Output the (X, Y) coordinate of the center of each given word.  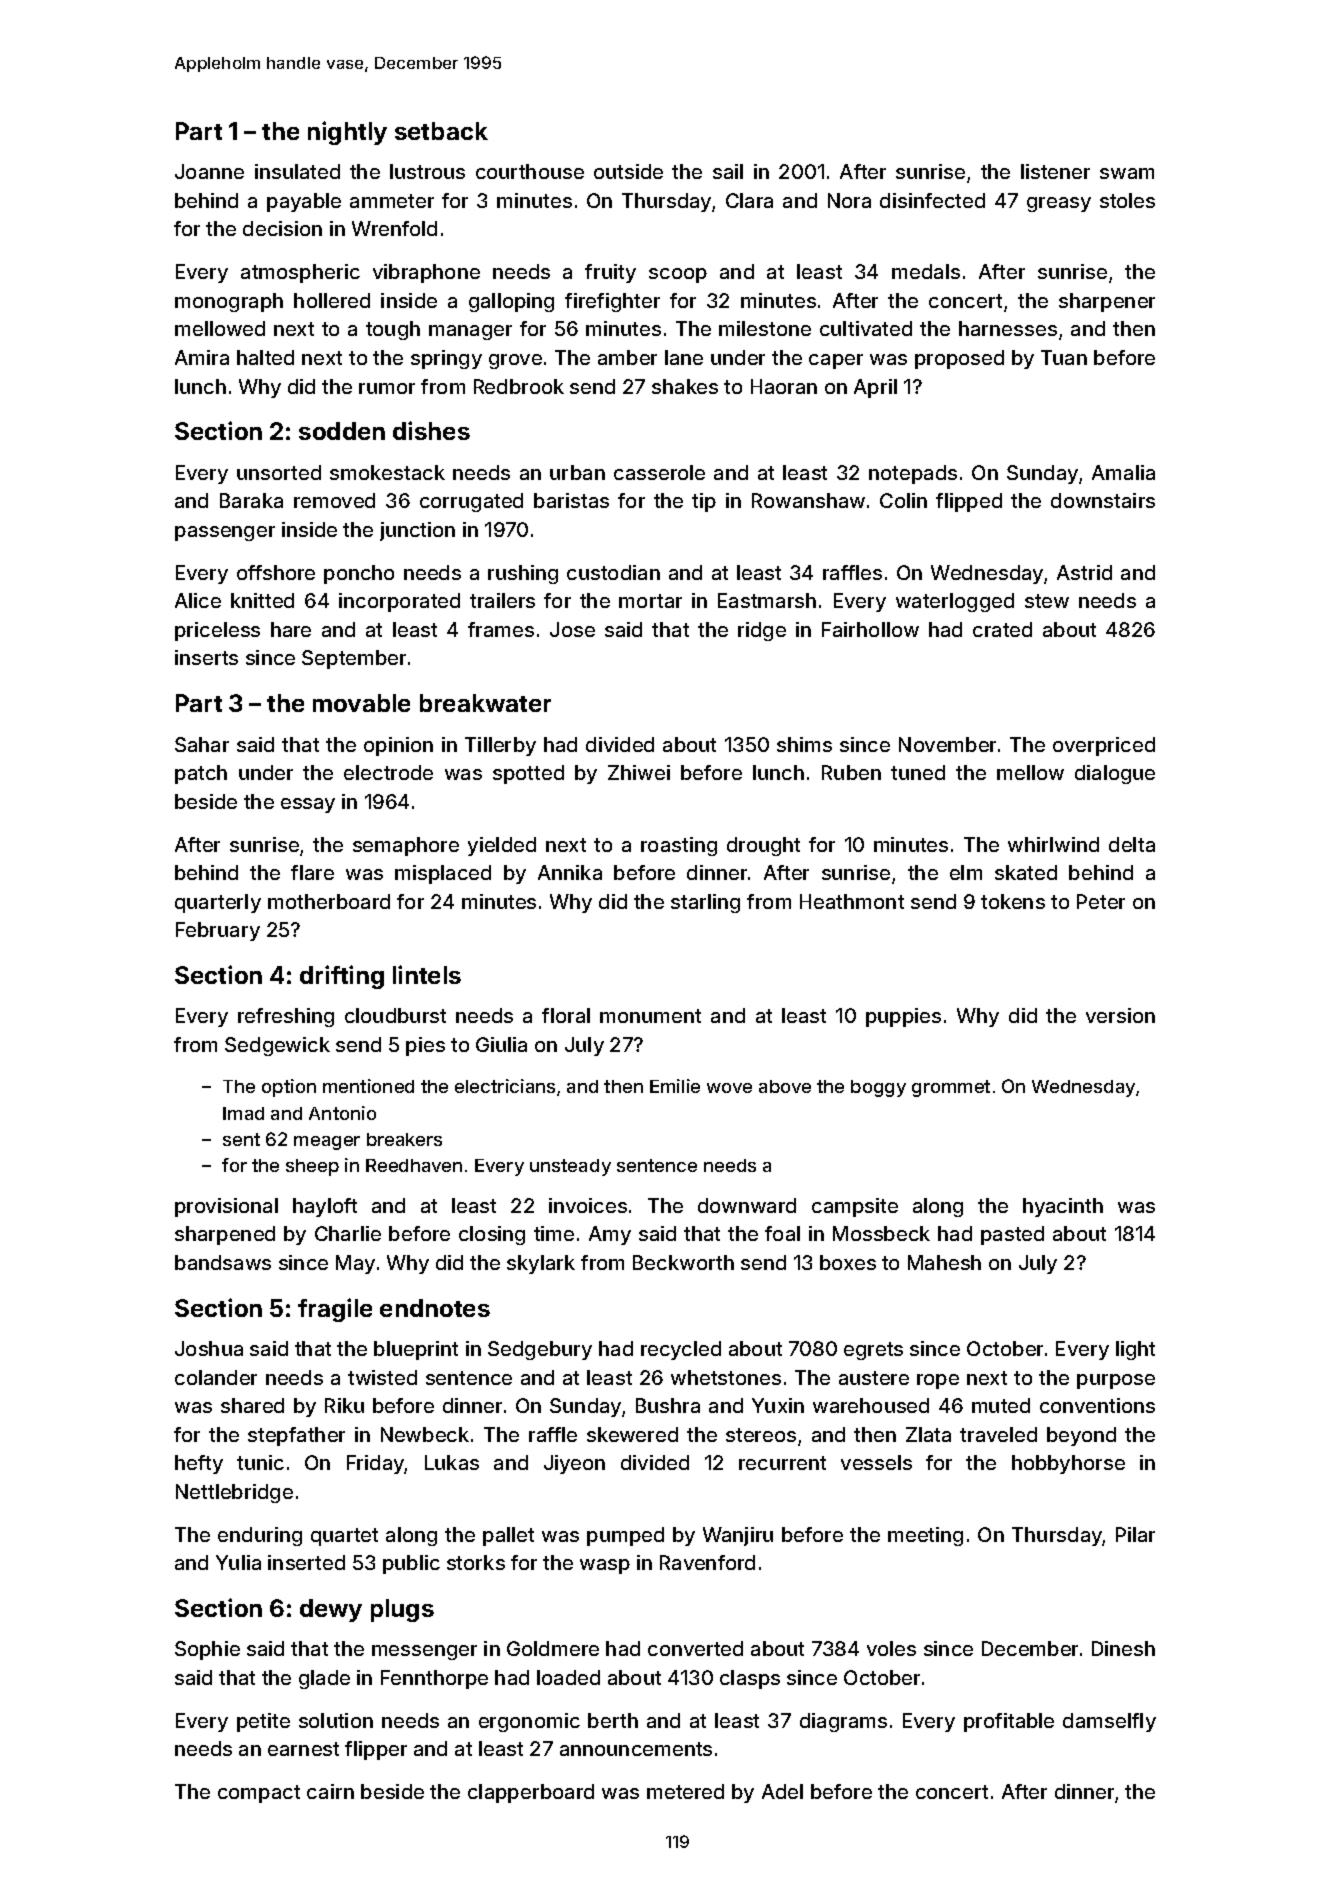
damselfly (1109, 1722)
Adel (782, 1791)
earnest (303, 1749)
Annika (570, 872)
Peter (1101, 901)
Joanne (209, 171)
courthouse (530, 171)
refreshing (286, 1017)
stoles (1127, 200)
